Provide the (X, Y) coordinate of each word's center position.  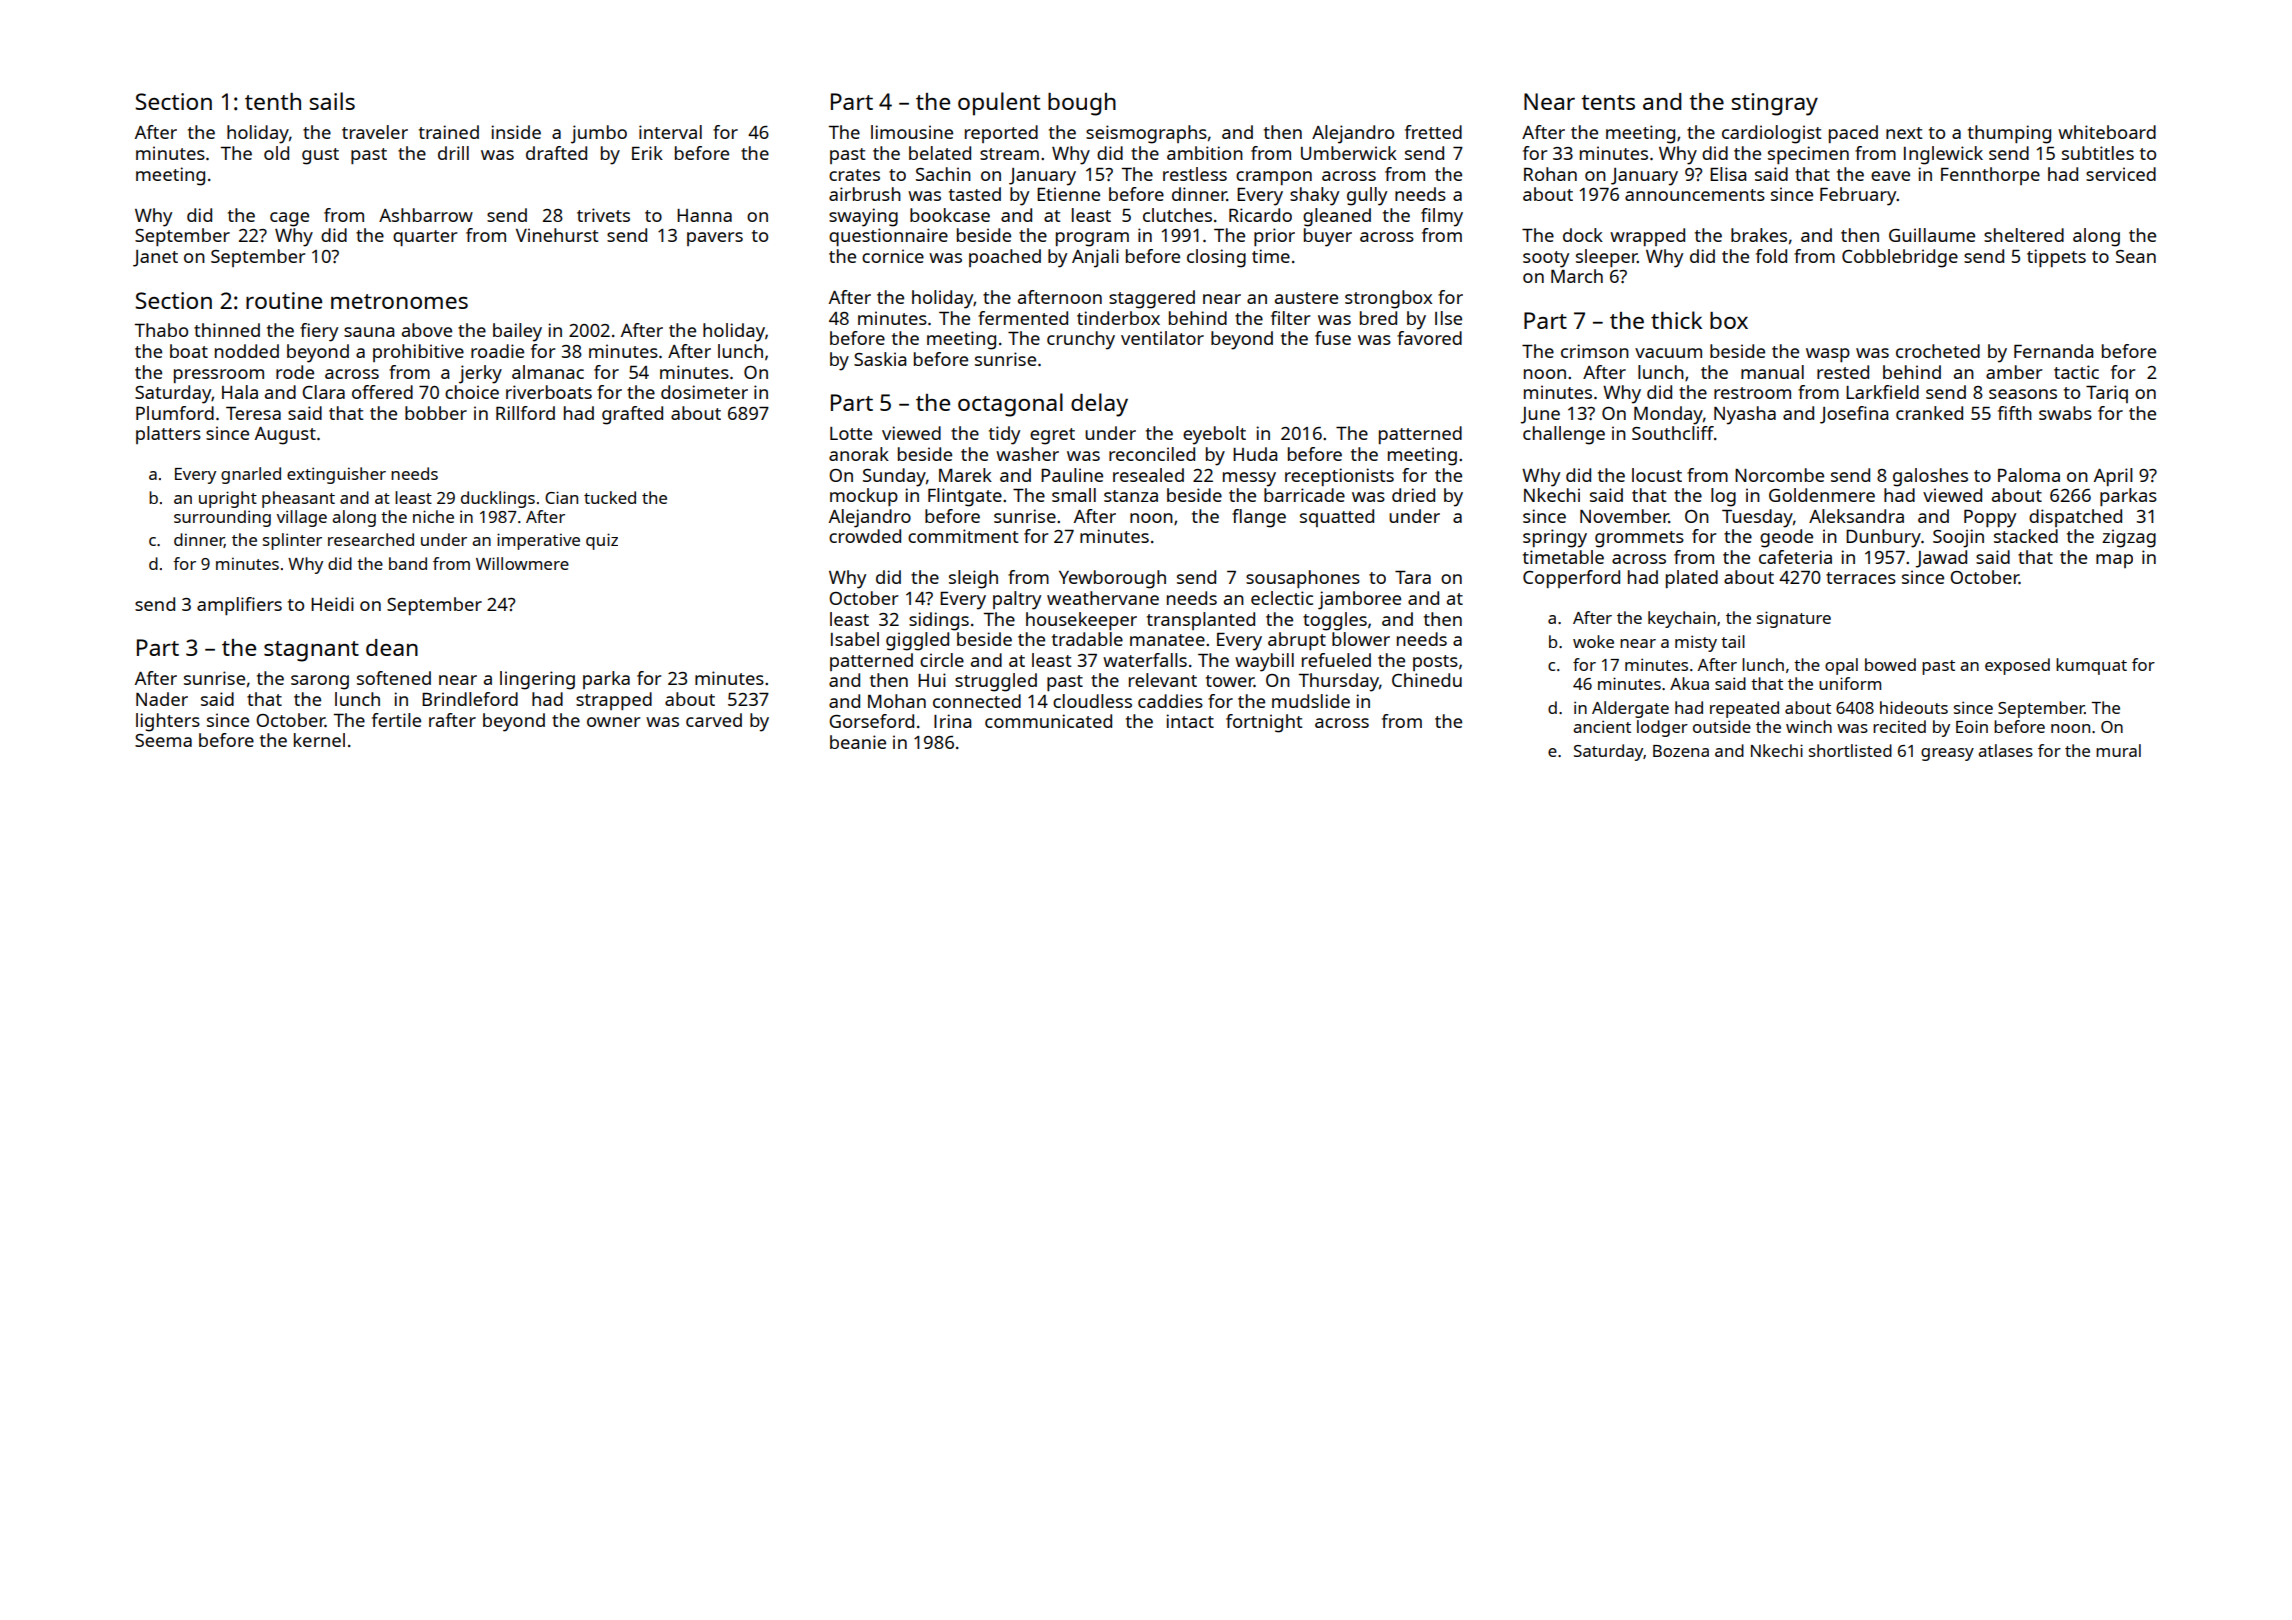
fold (1771, 256)
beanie (858, 742)
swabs (2065, 413)
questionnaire (888, 237)
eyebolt (1214, 435)
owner (614, 722)
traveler (375, 132)
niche (433, 516)
